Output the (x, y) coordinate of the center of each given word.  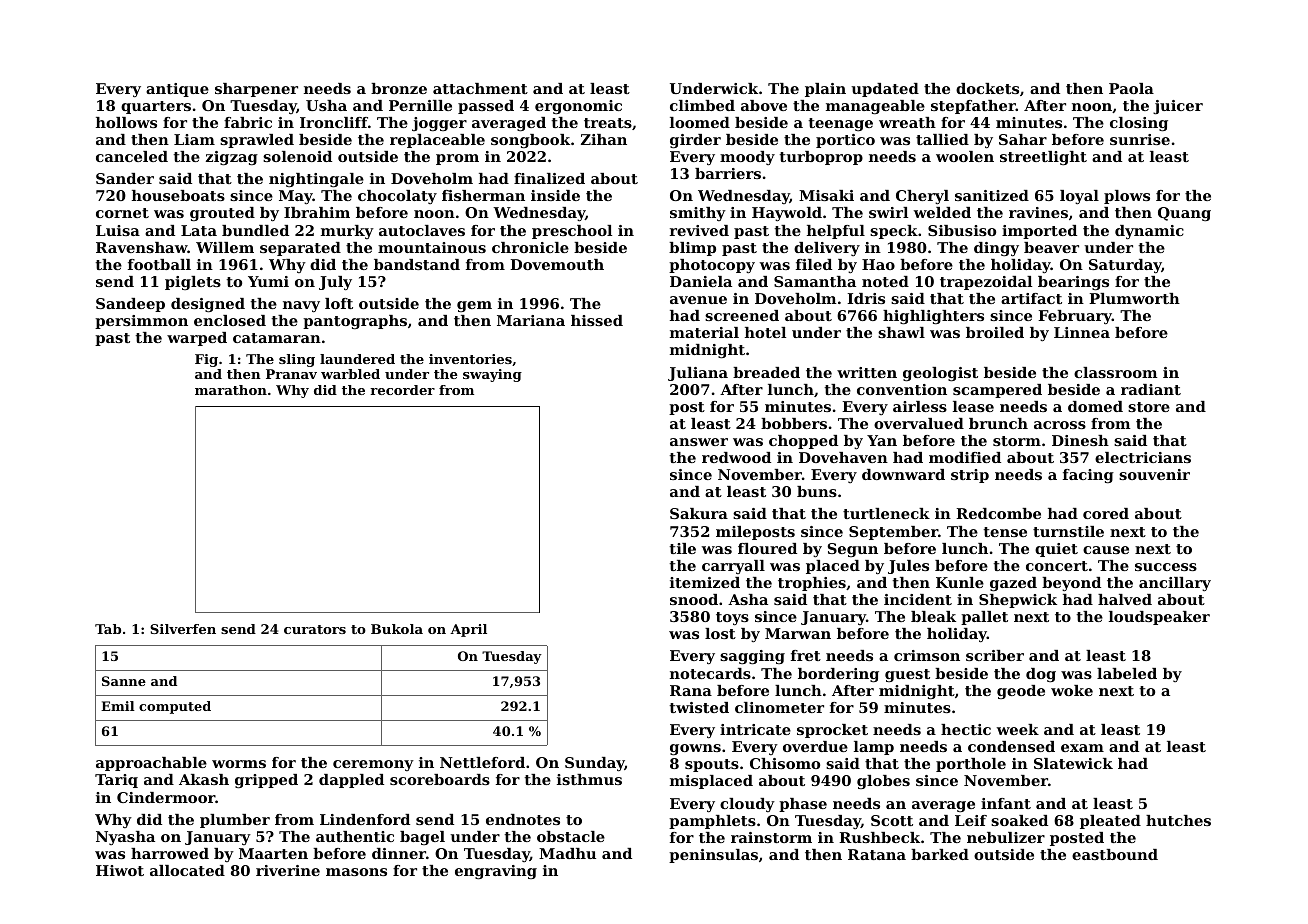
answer (699, 442)
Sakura (699, 513)
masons (356, 872)
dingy (996, 249)
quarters (156, 107)
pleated (1110, 822)
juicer (1178, 107)
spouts (712, 765)
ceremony (373, 765)
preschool (572, 232)
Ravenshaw (141, 247)
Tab (108, 629)
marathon (231, 390)
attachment (480, 88)
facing (1088, 476)
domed (1095, 406)
